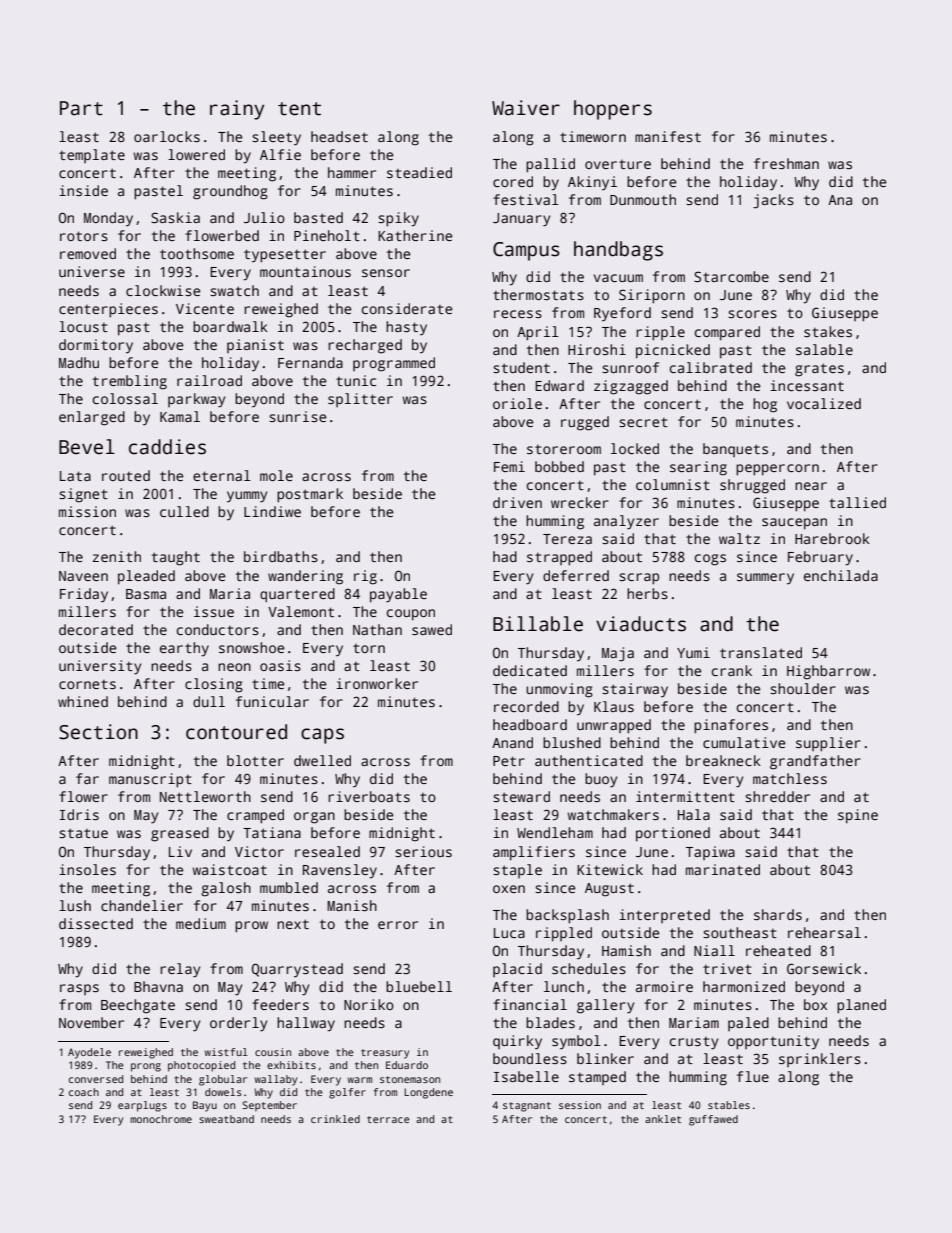  I want to click on stakes, so click(828, 331).
